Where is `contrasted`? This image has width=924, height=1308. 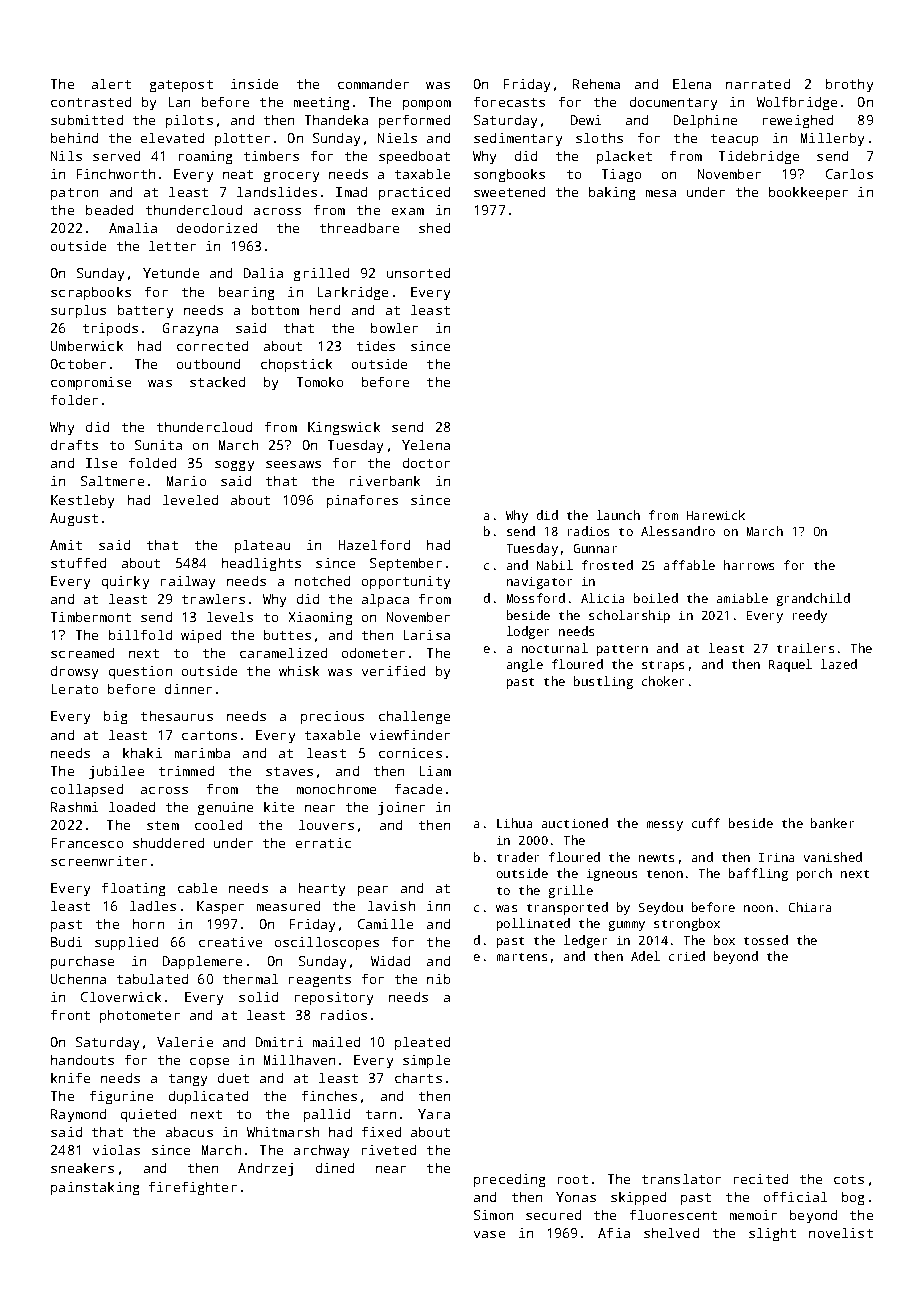
contrasted is located at coordinates (91, 102).
